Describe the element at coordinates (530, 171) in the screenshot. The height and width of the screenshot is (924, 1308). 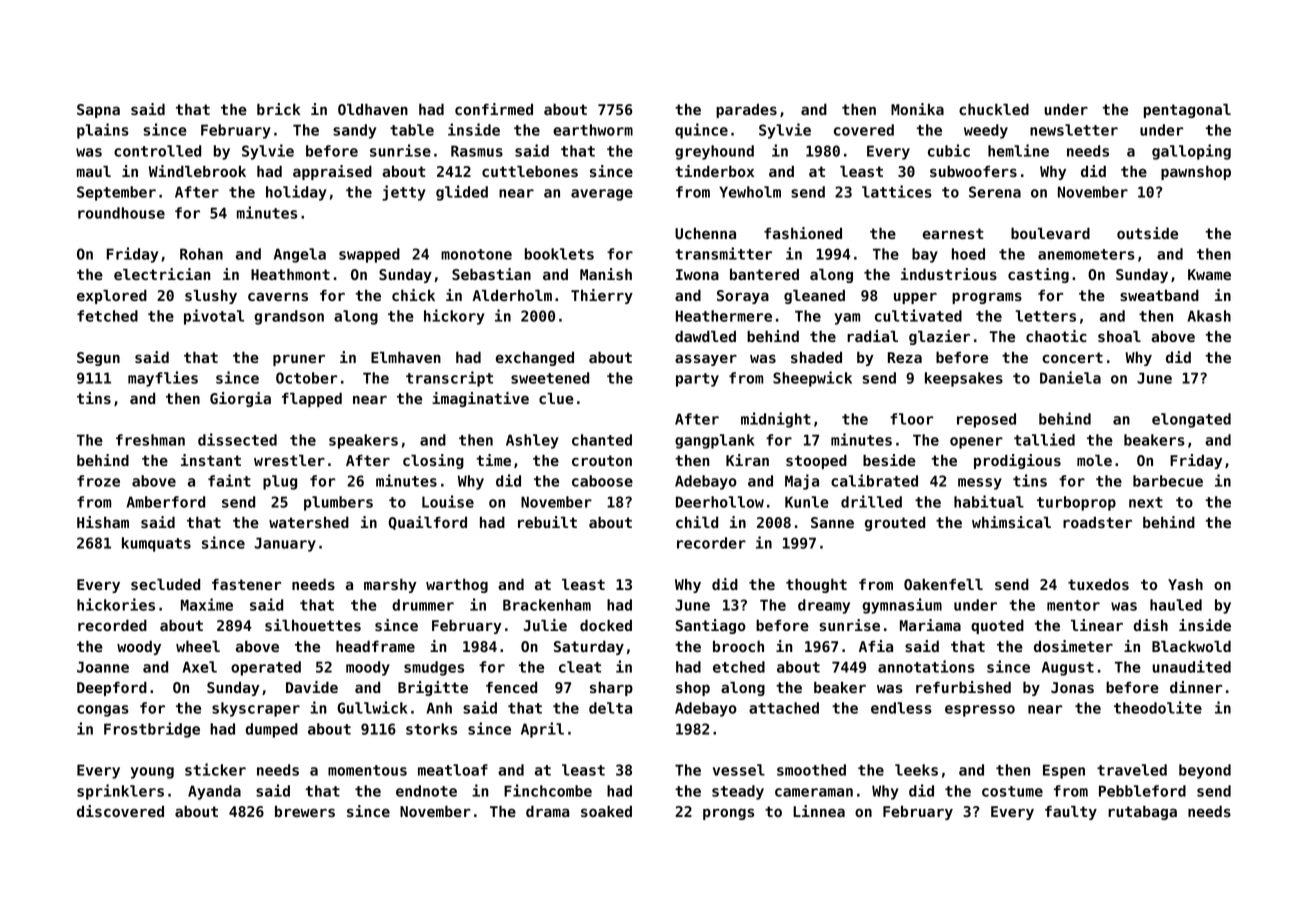
I see `cuttlebones` at that location.
